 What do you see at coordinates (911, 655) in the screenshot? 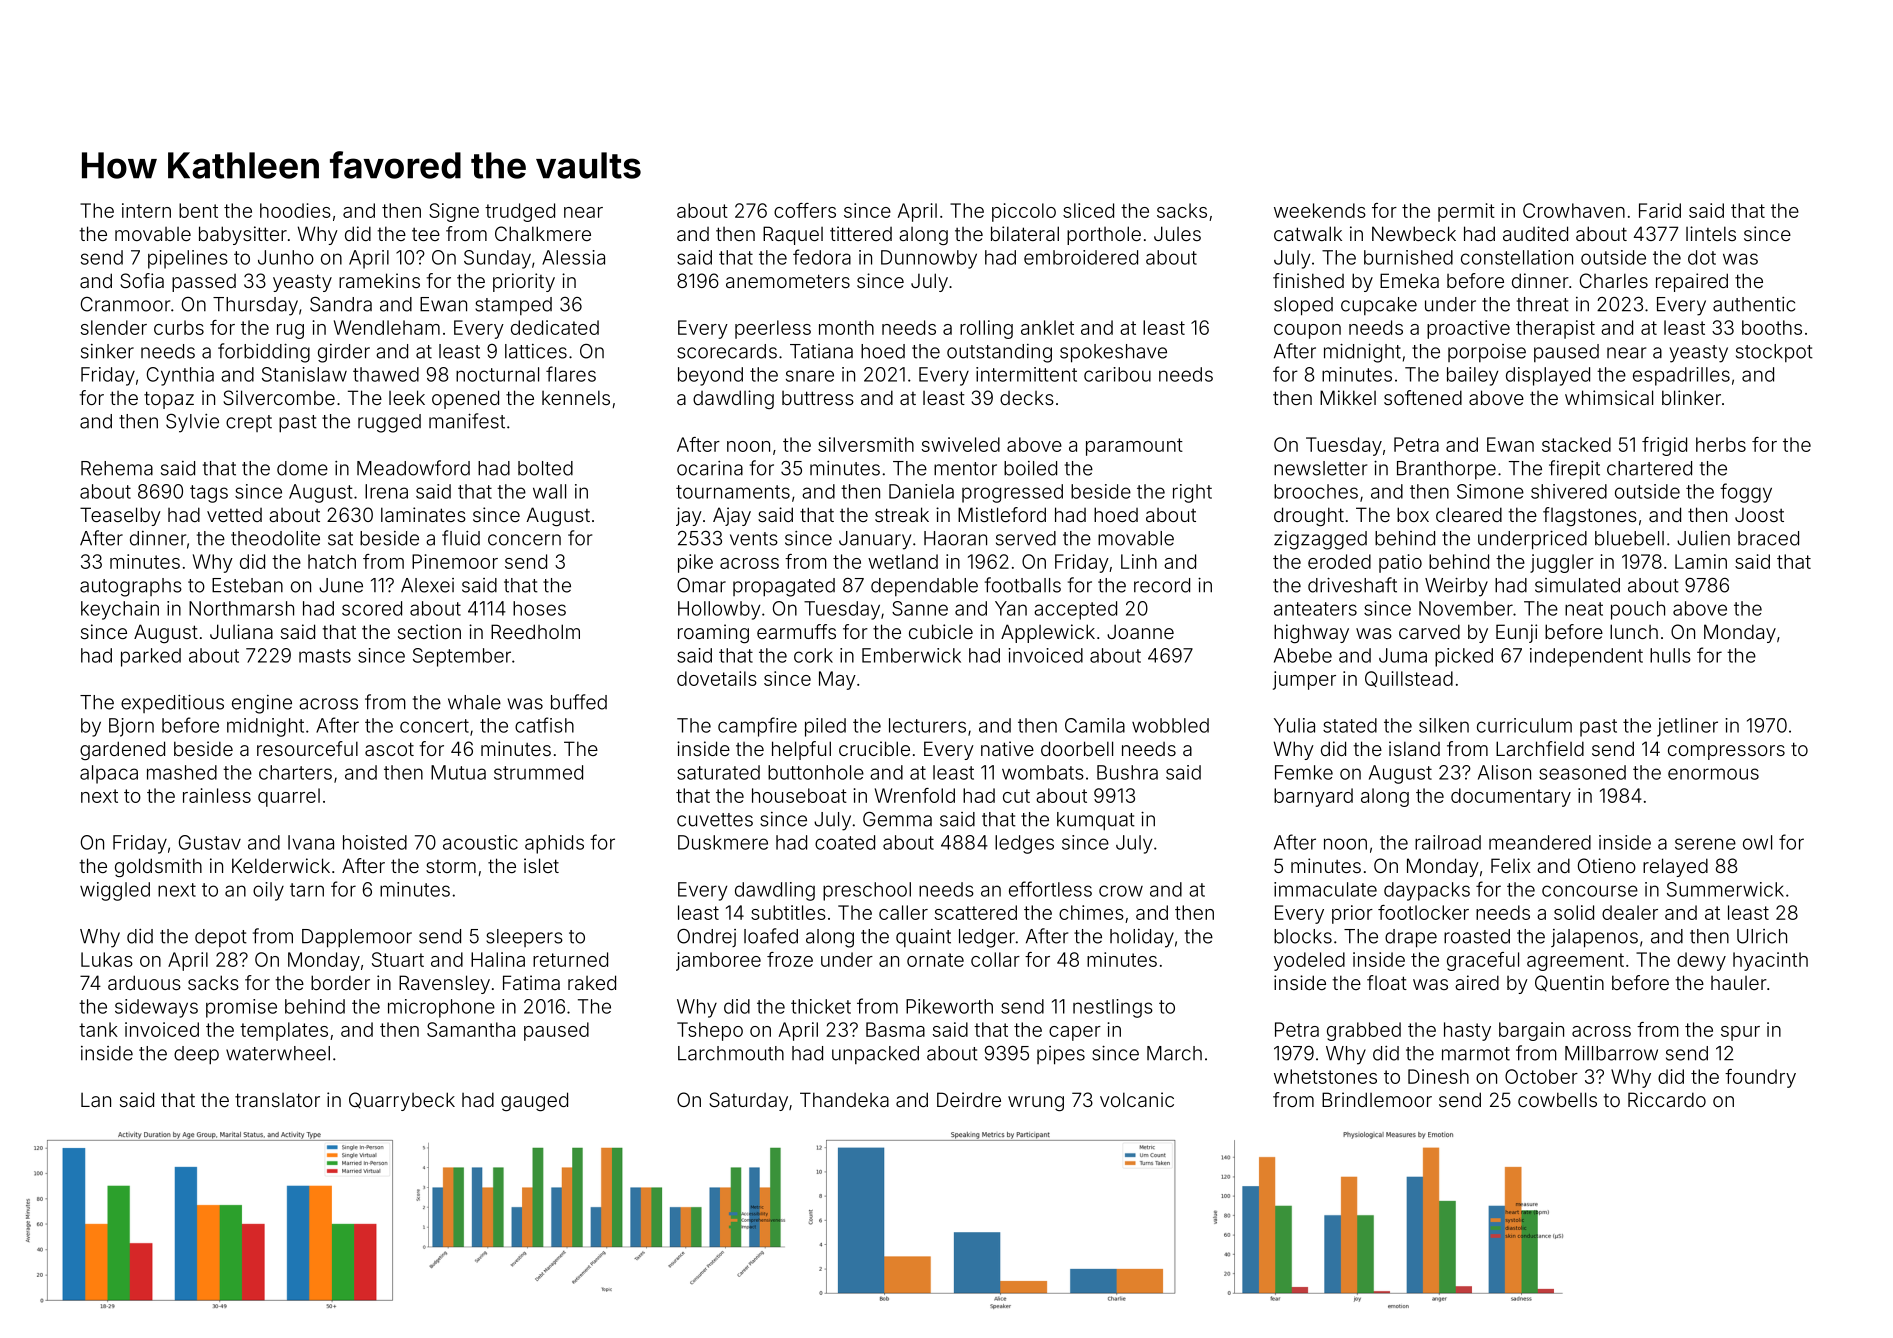
I see `Emberwick` at bounding box center [911, 655].
